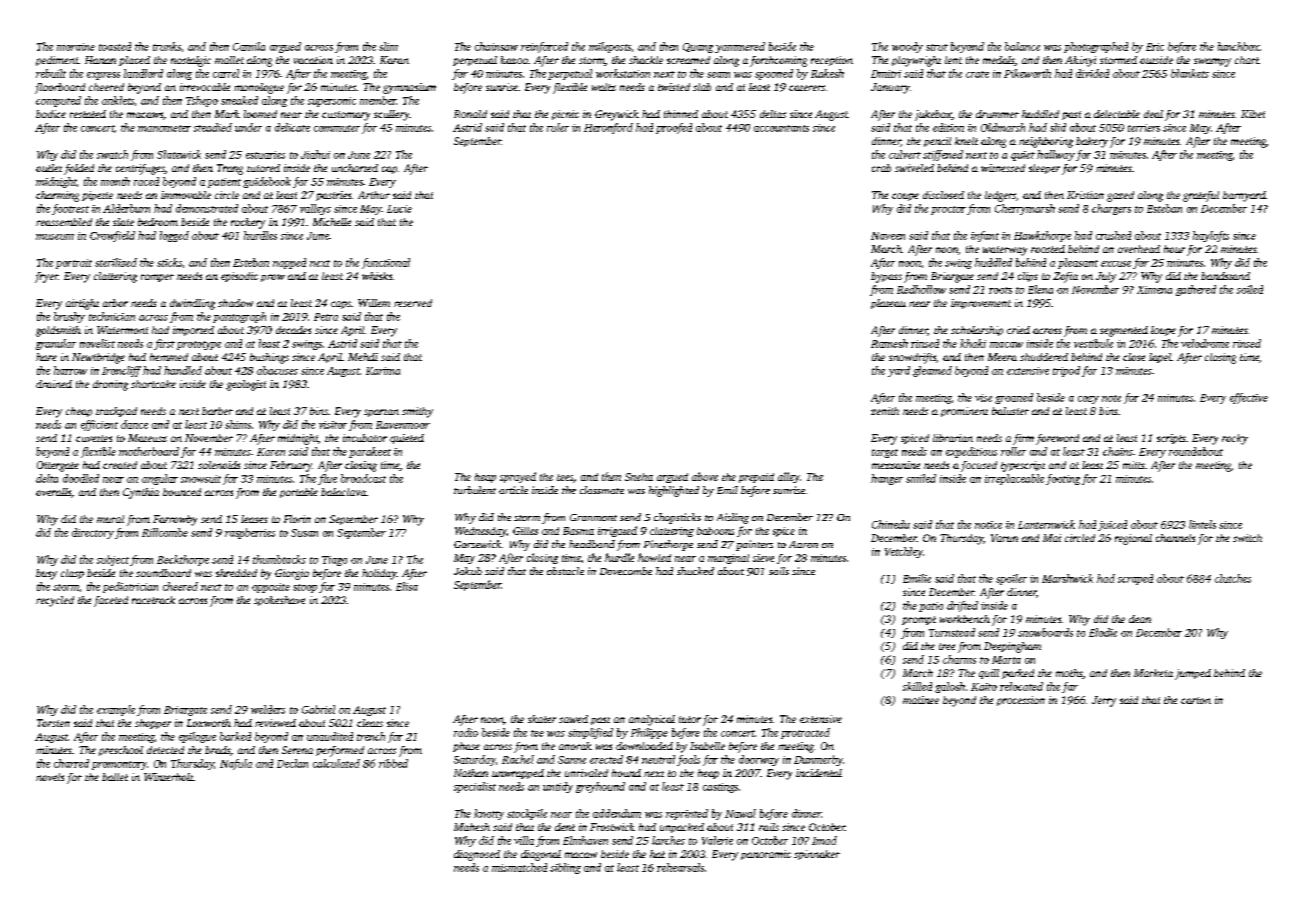 The width and height of the image is (1308, 924). Describe the element at coordinates (477, 855) in the image. I see `diagnosed` at that location.
